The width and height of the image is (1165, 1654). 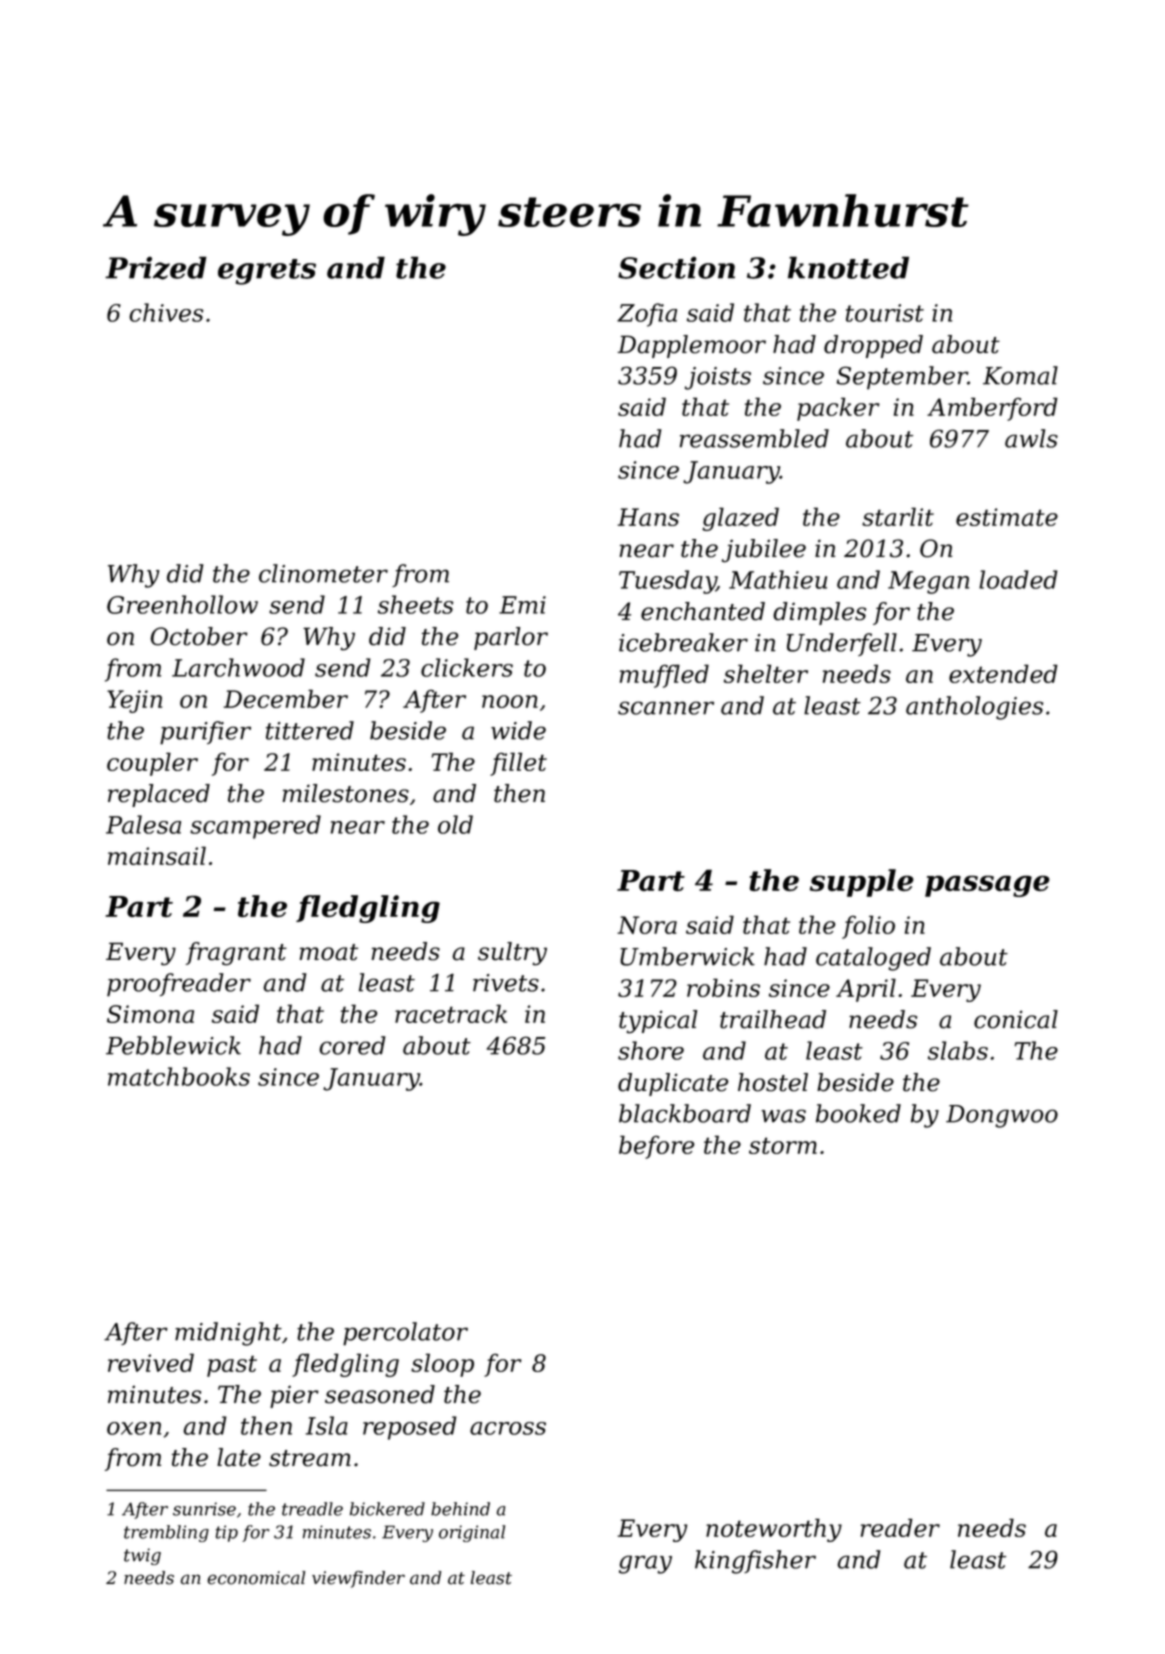 I want to click on Dapplemoor, so click(x=691, y=346).
